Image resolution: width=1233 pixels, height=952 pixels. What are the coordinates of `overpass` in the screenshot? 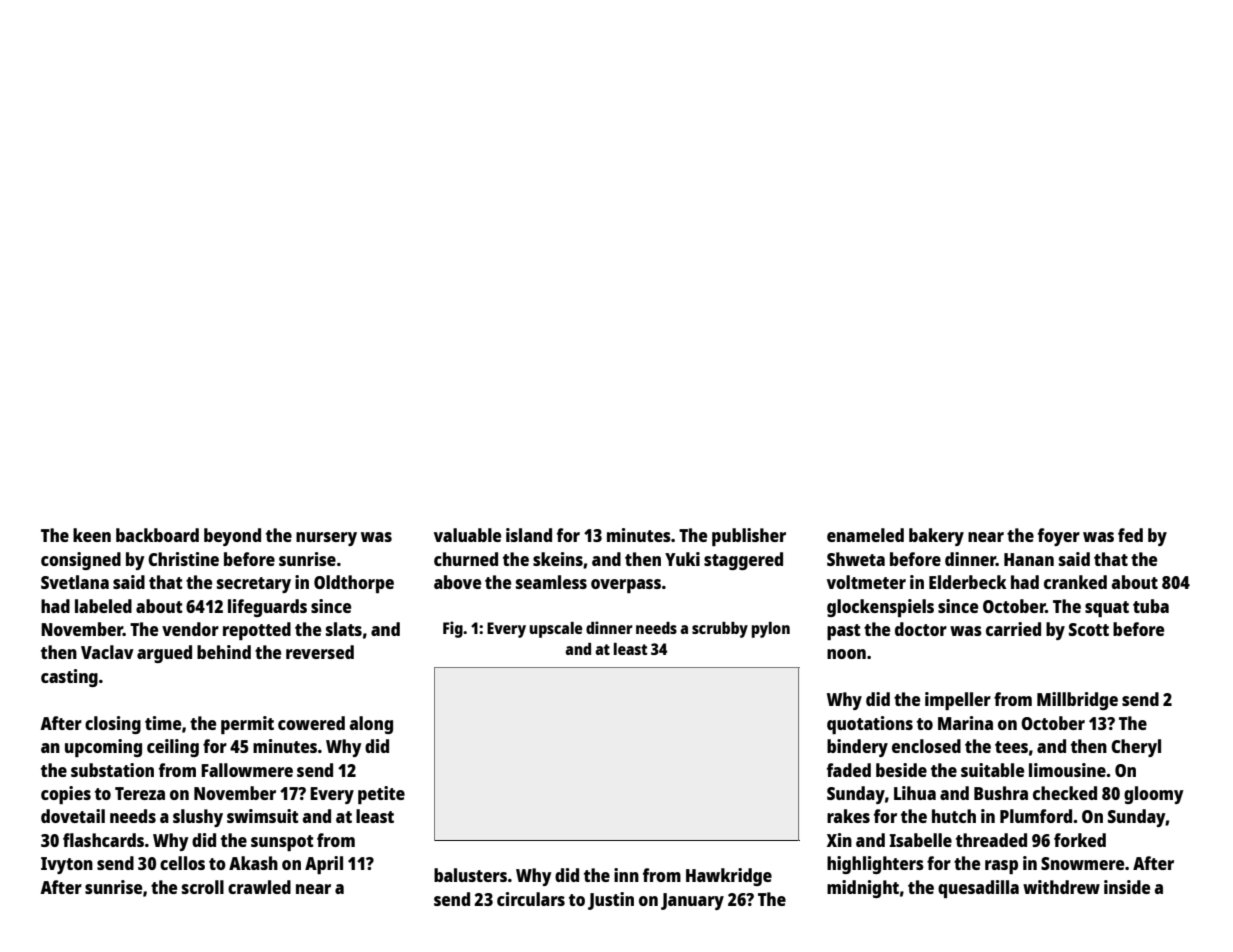 It's located at (626, 586).
